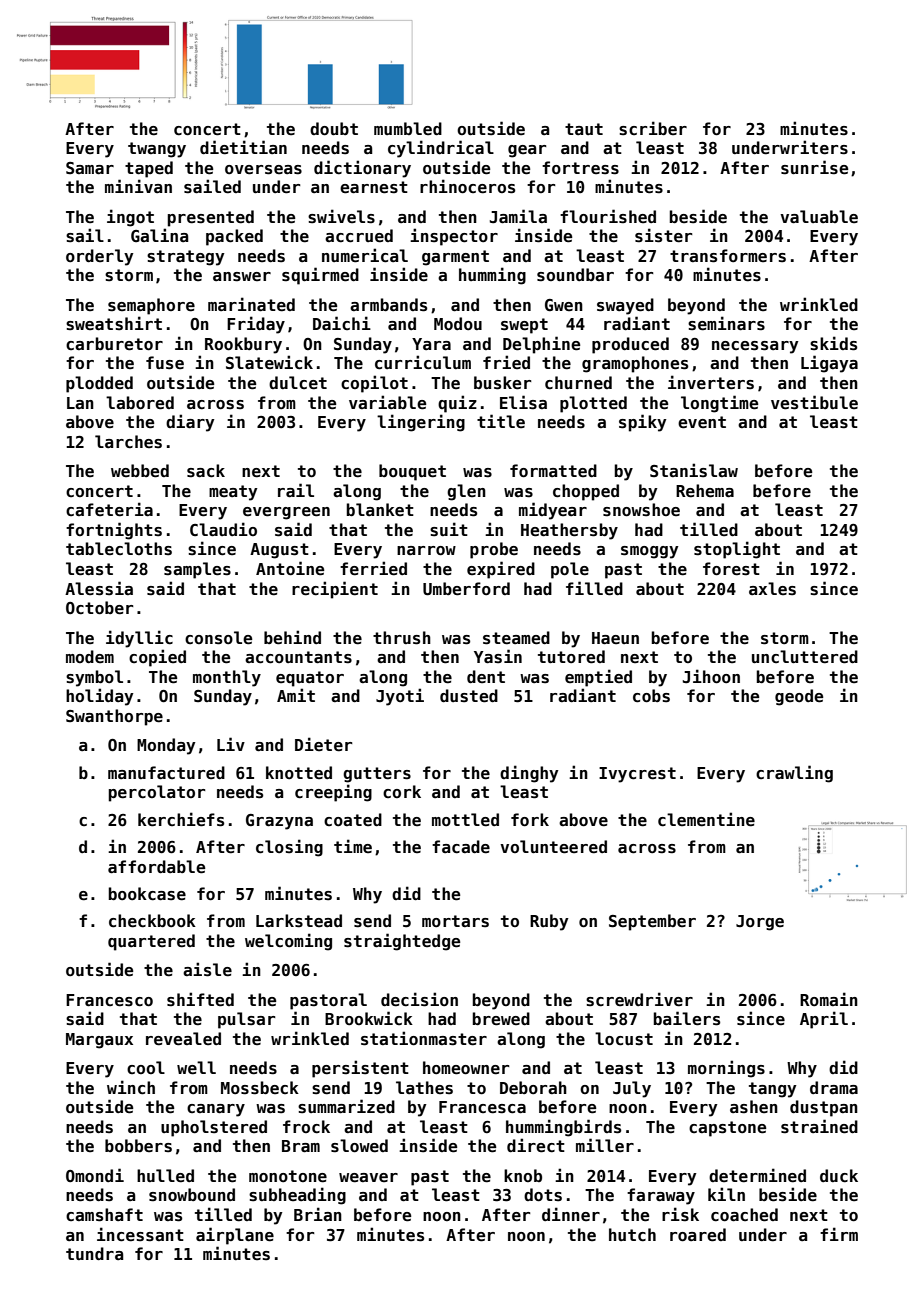 This screenshot has height=1308, width=924. I want to click on Rehema, so click(705, 491).
